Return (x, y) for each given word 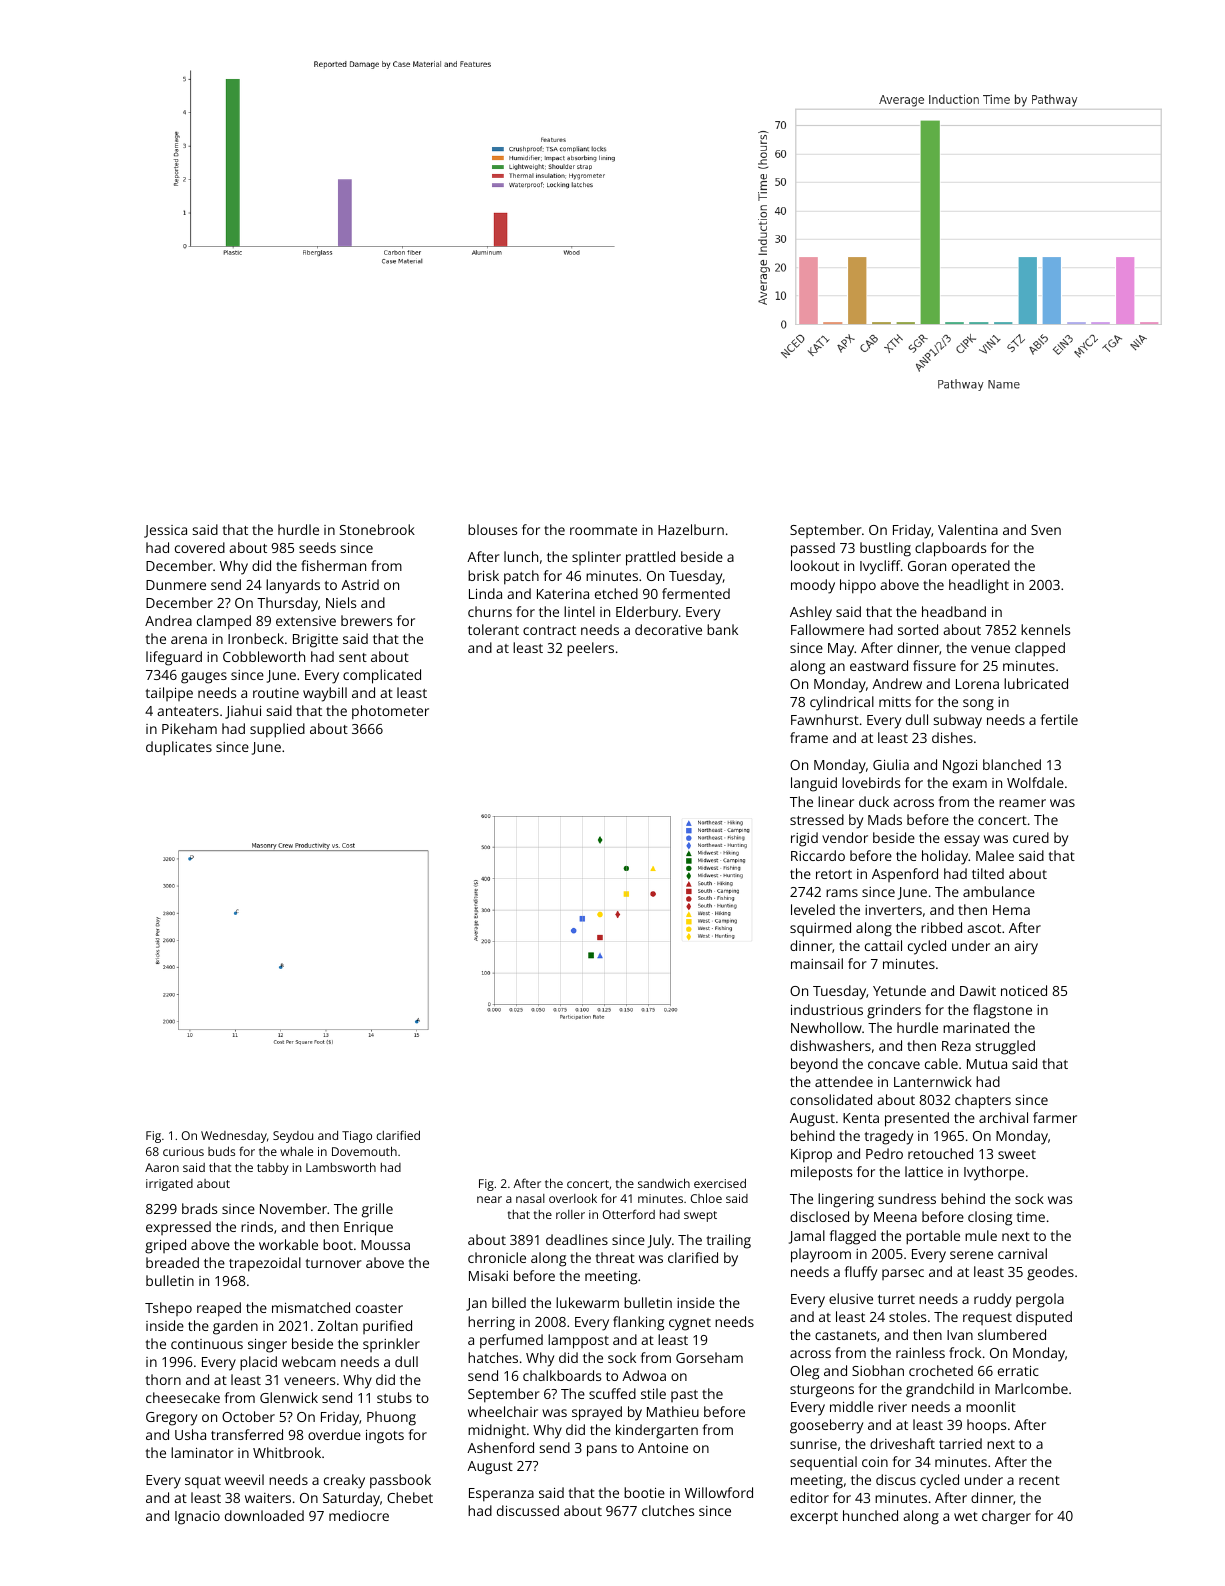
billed (509, 1302)
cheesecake (183, 1397)
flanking (638, 1323)
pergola (1040, 1300)
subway (958, 721)
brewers (366, 620)
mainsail (817, 963)
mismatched (311, 1307)
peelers (590, 649)
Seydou (293, 1137)
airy (1026, 948)
